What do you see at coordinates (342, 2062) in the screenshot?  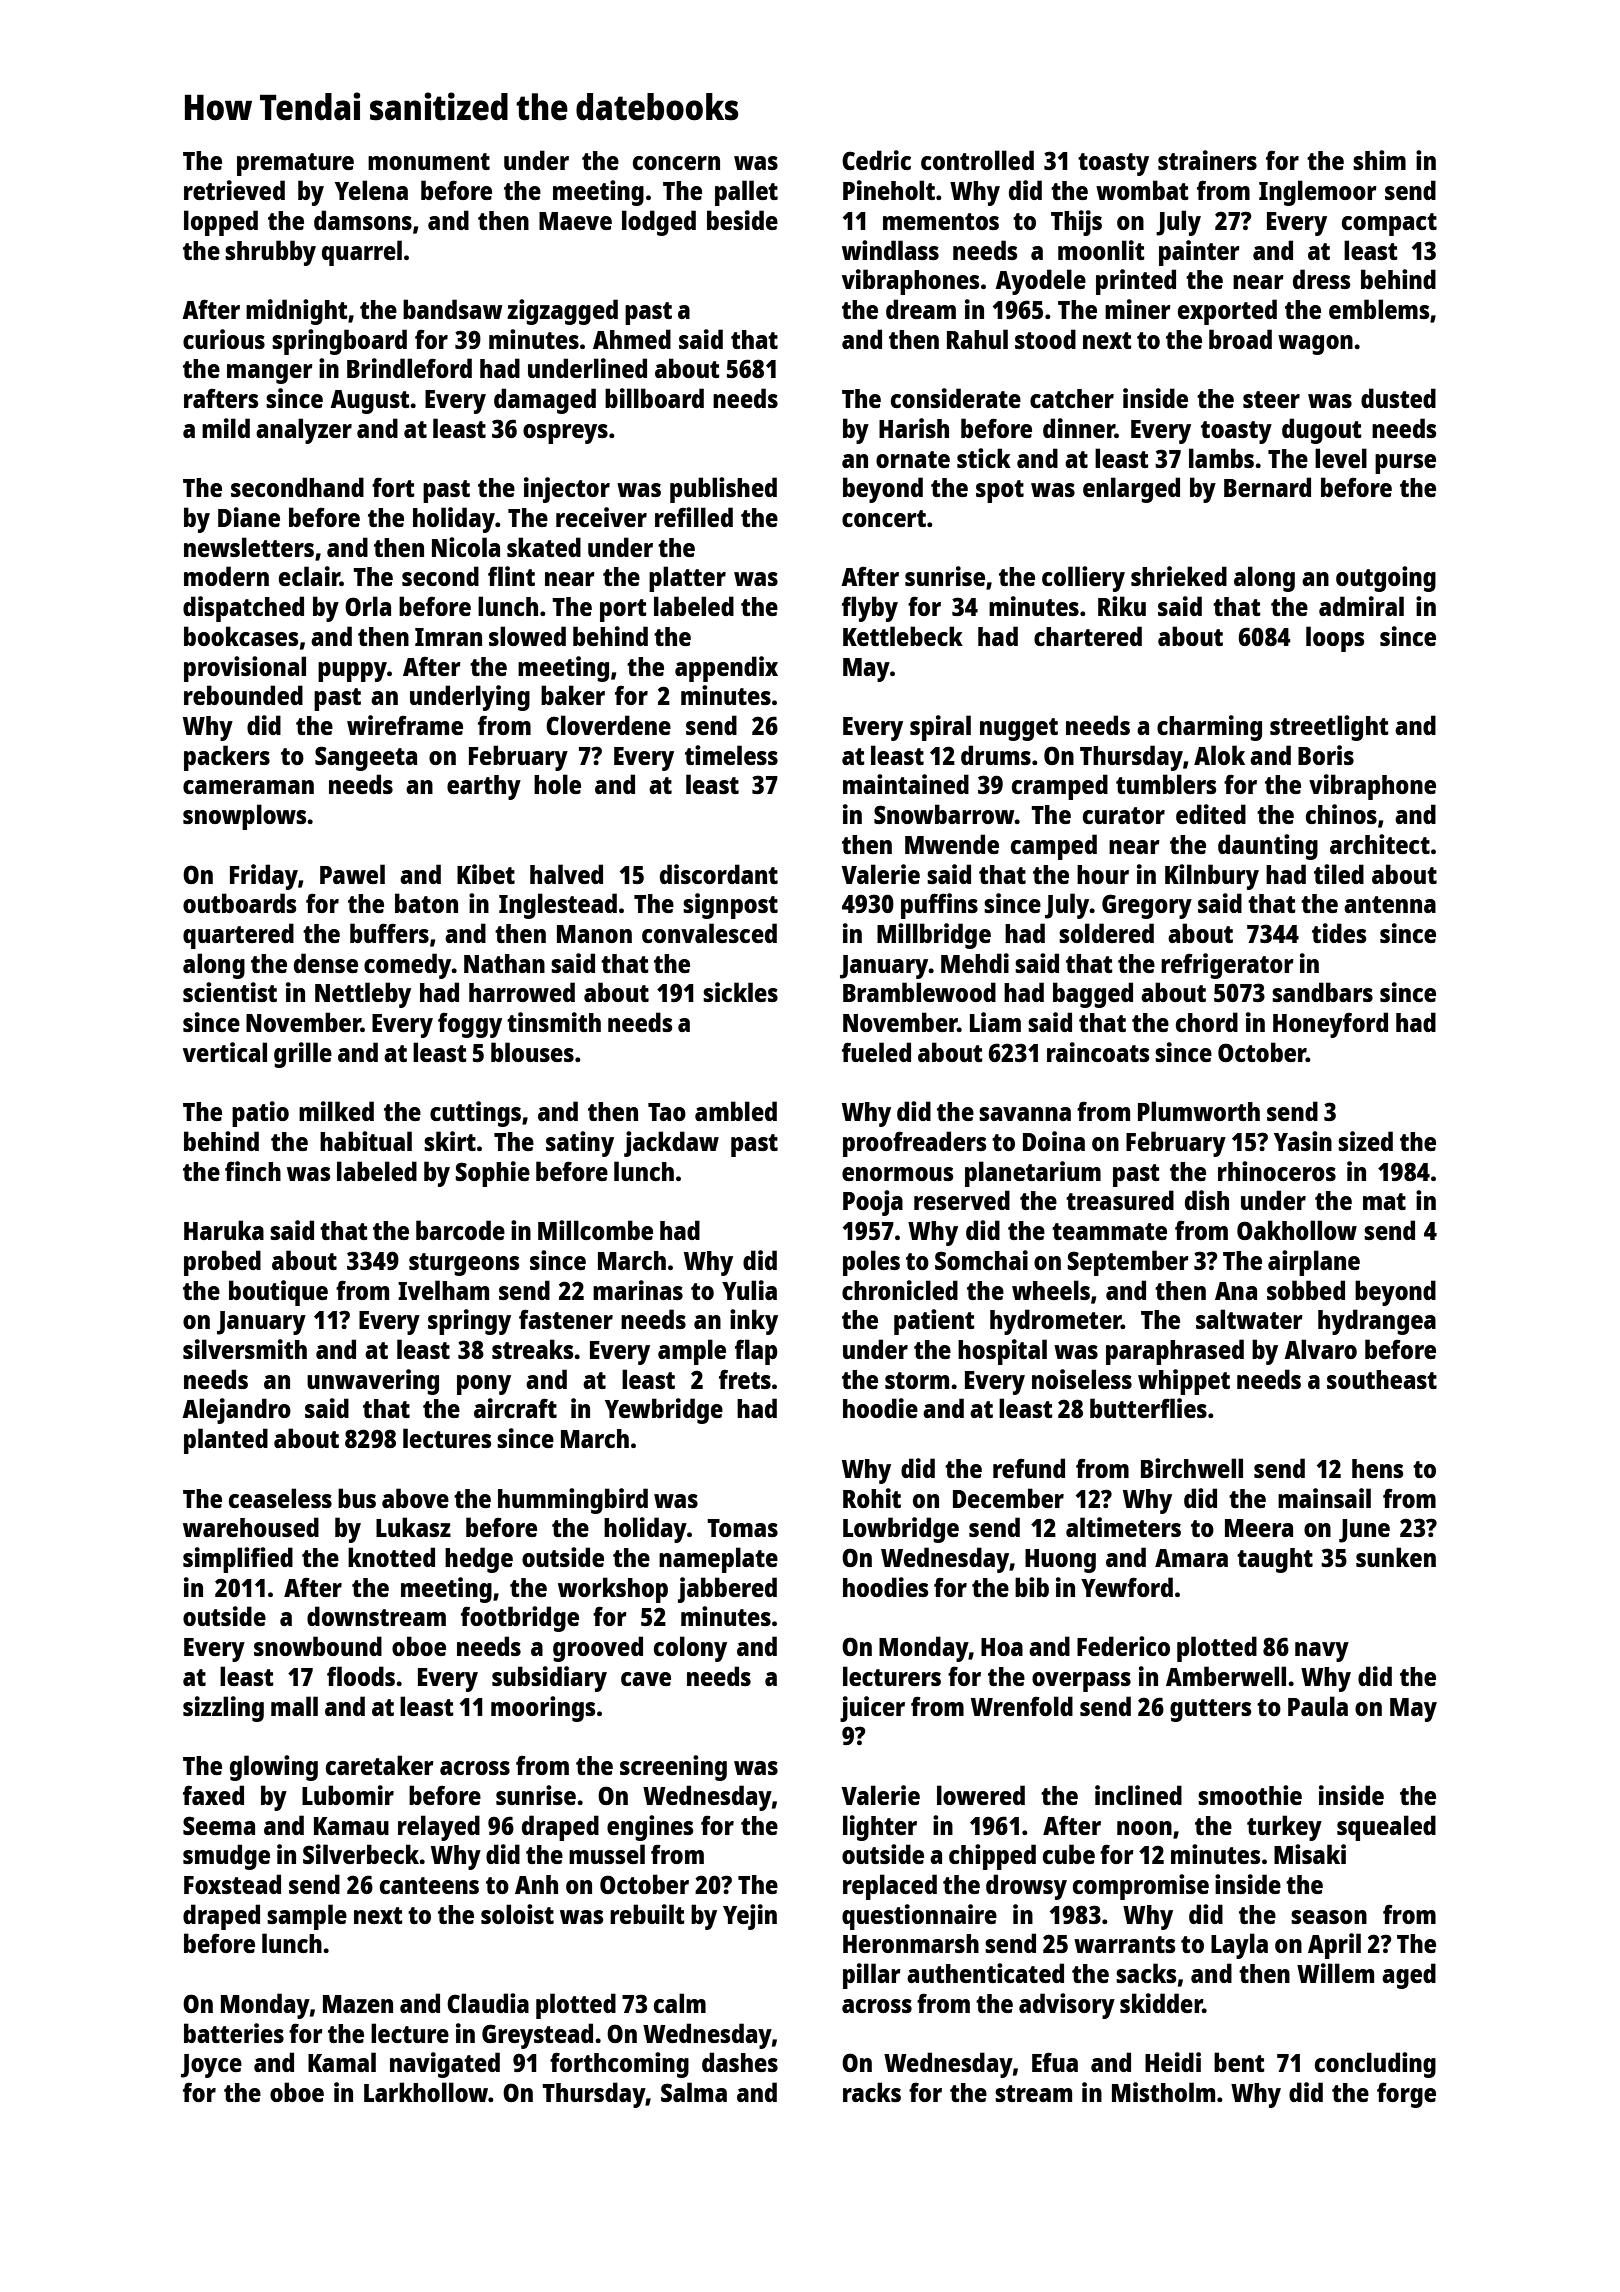 I see `Kamal` at bounding box center [342, 2062].
